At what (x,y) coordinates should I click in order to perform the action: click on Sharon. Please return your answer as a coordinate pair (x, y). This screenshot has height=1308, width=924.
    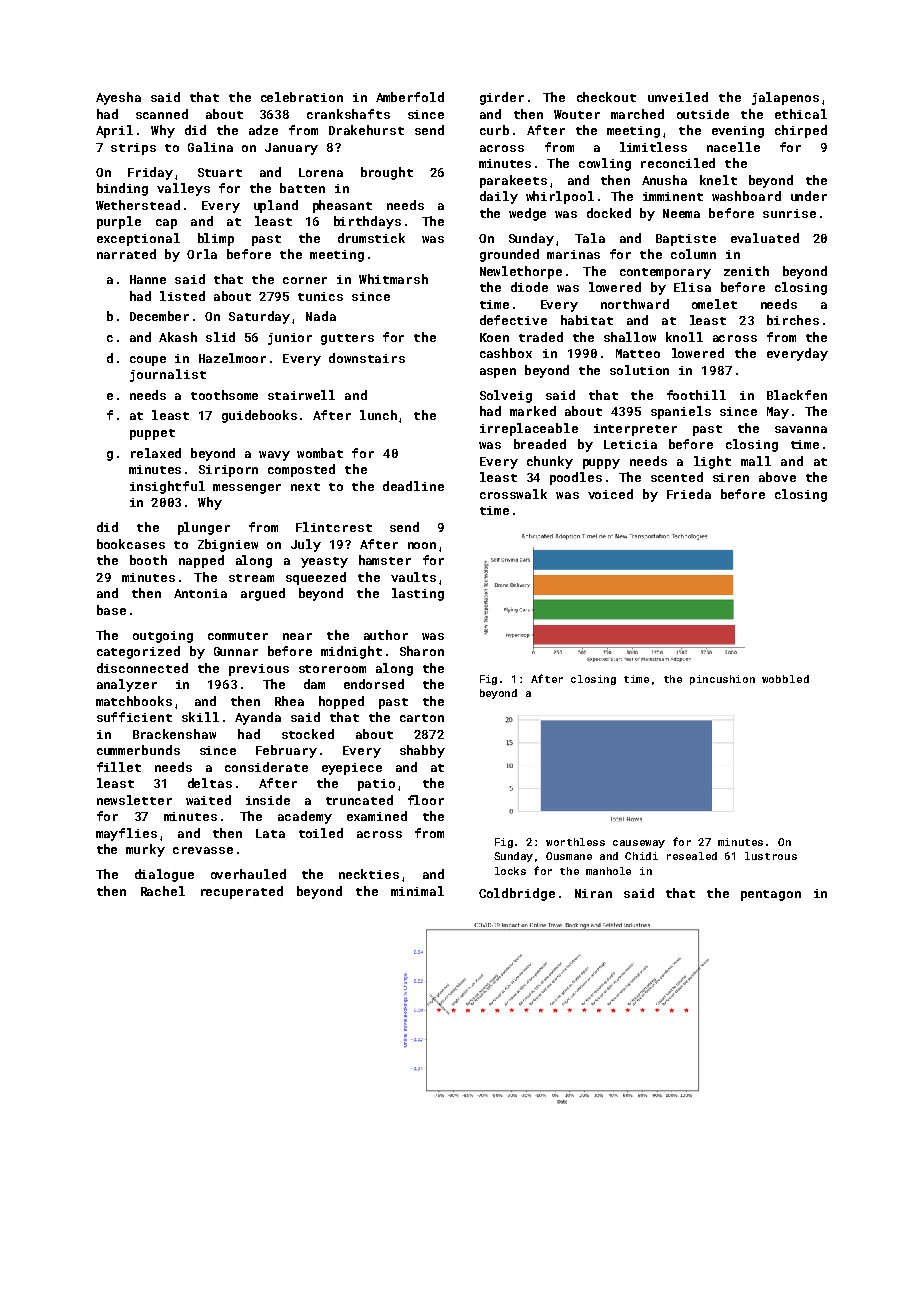
    Looking at the image, I should click on (422, 651).
